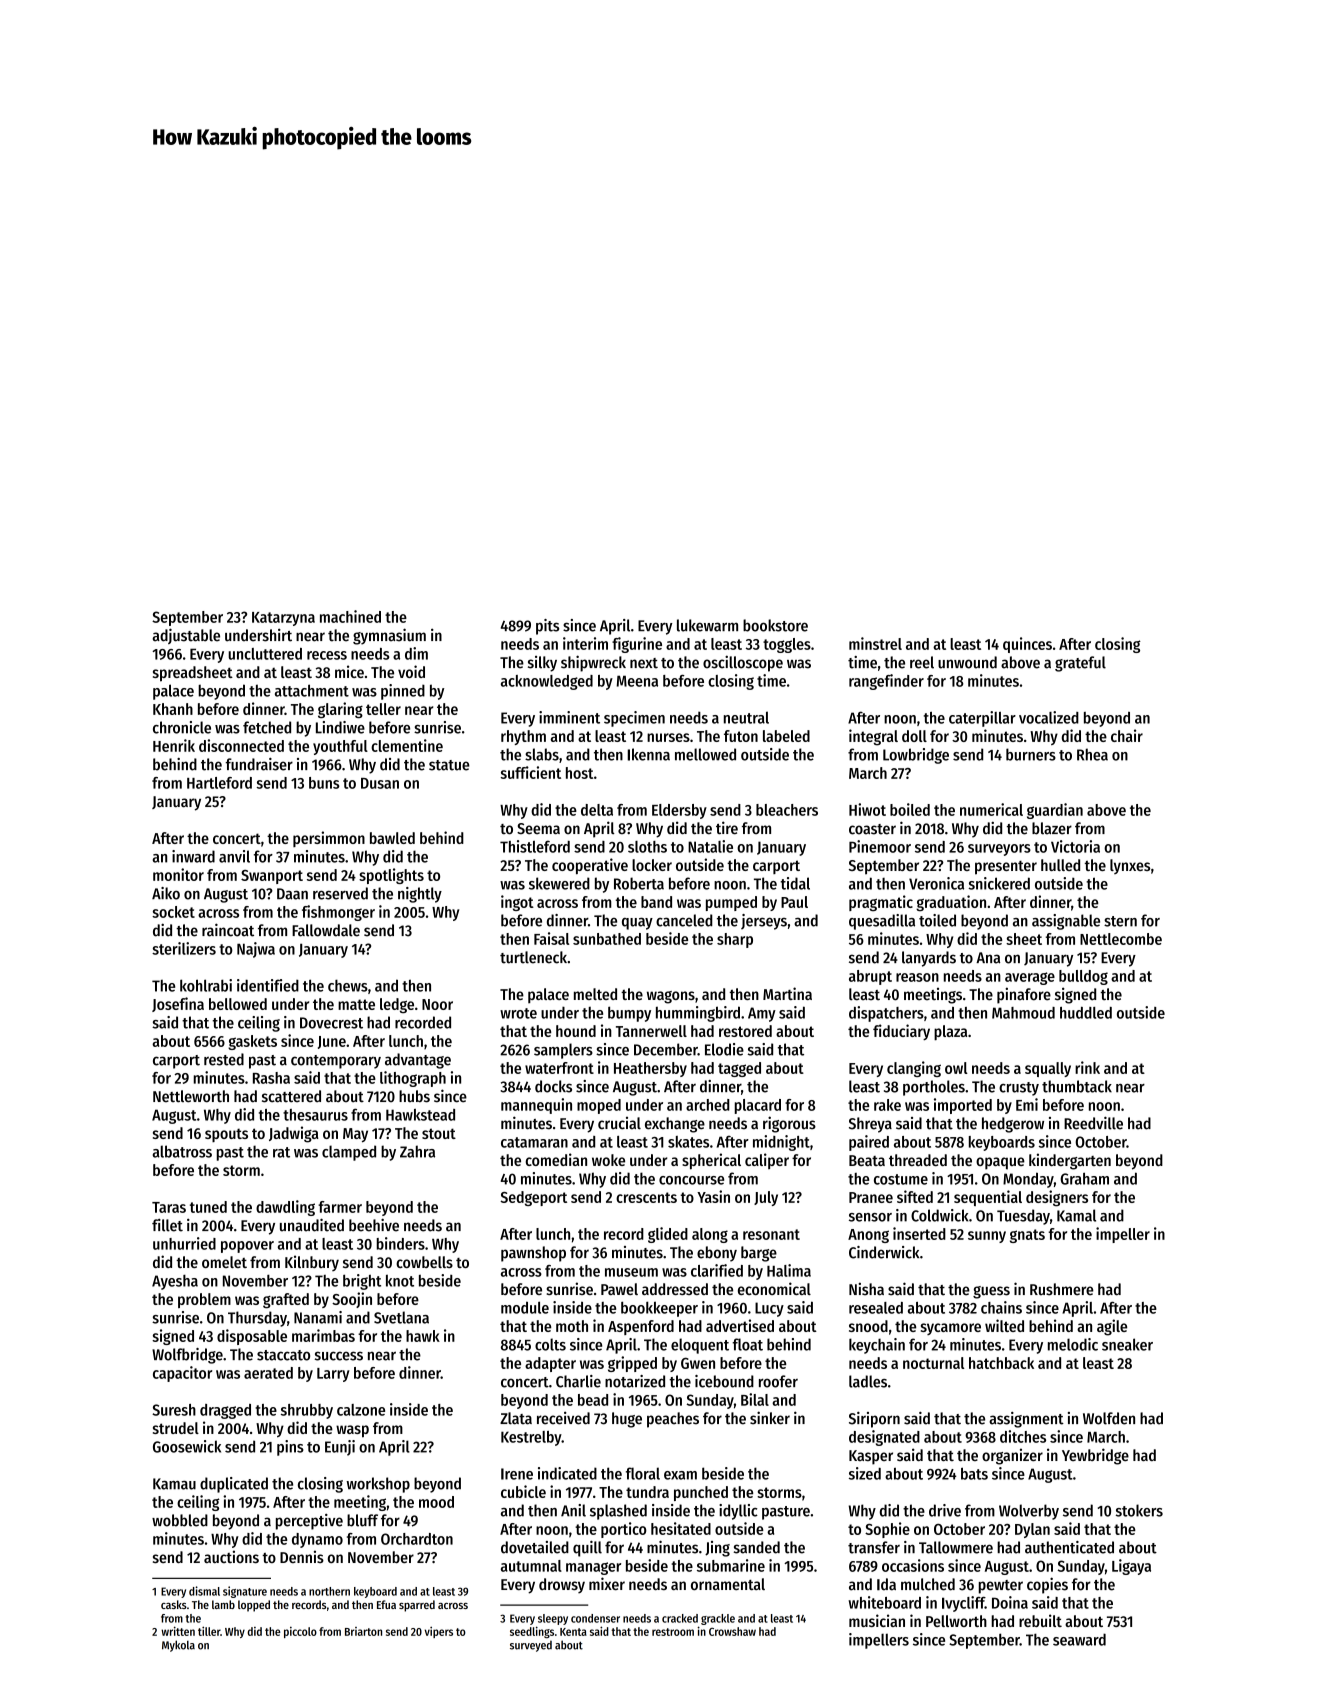  I want to click on sequential, so click(988, 1198).
